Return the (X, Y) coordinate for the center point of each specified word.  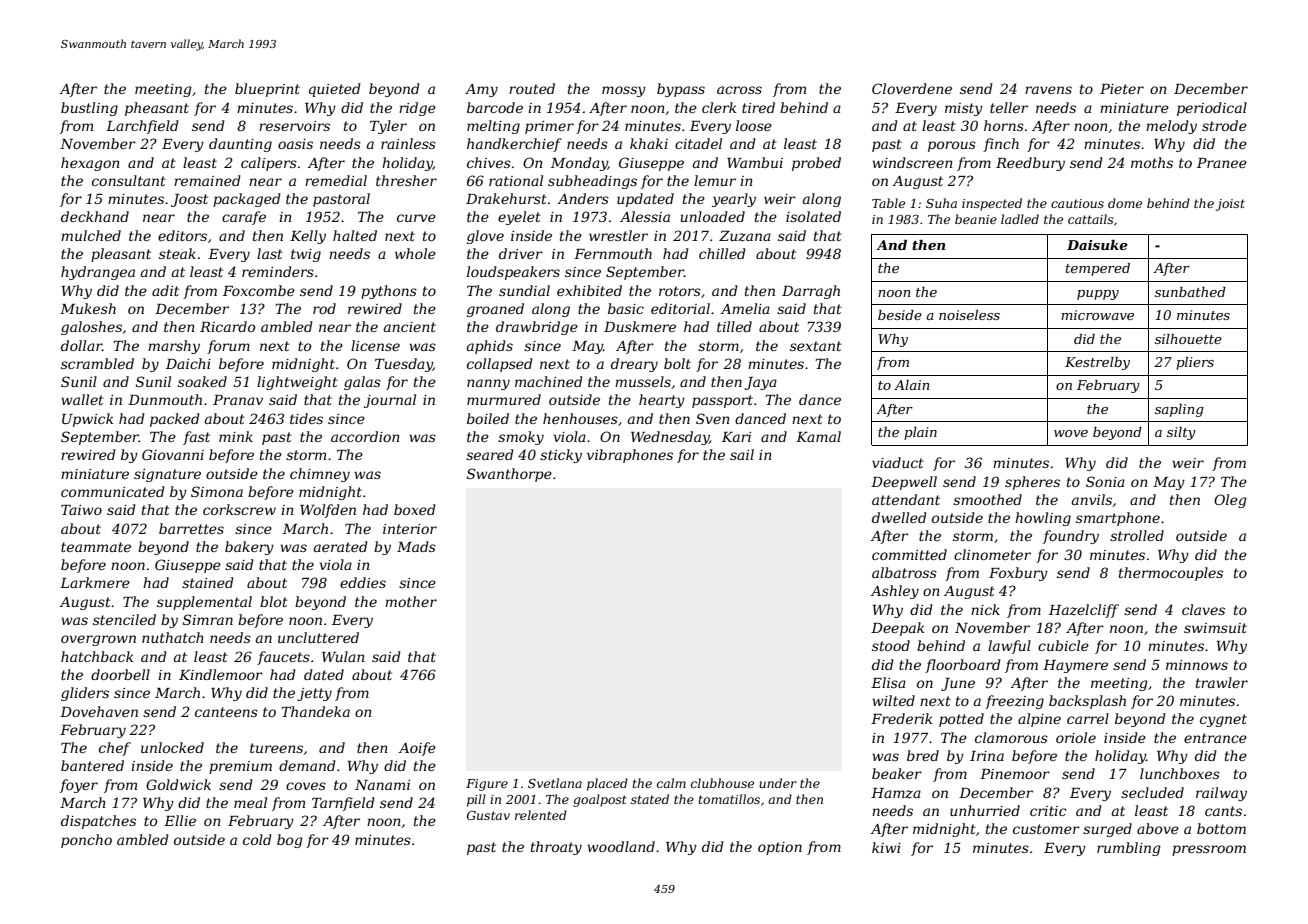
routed (532, 88)
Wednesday (670, 438)
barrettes (191, 528)
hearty (662, 401)
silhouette (1188, 339)
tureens (276, 748)
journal (390, 401)
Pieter (1122, 89)
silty (1181, 433)
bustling (89, 109)
